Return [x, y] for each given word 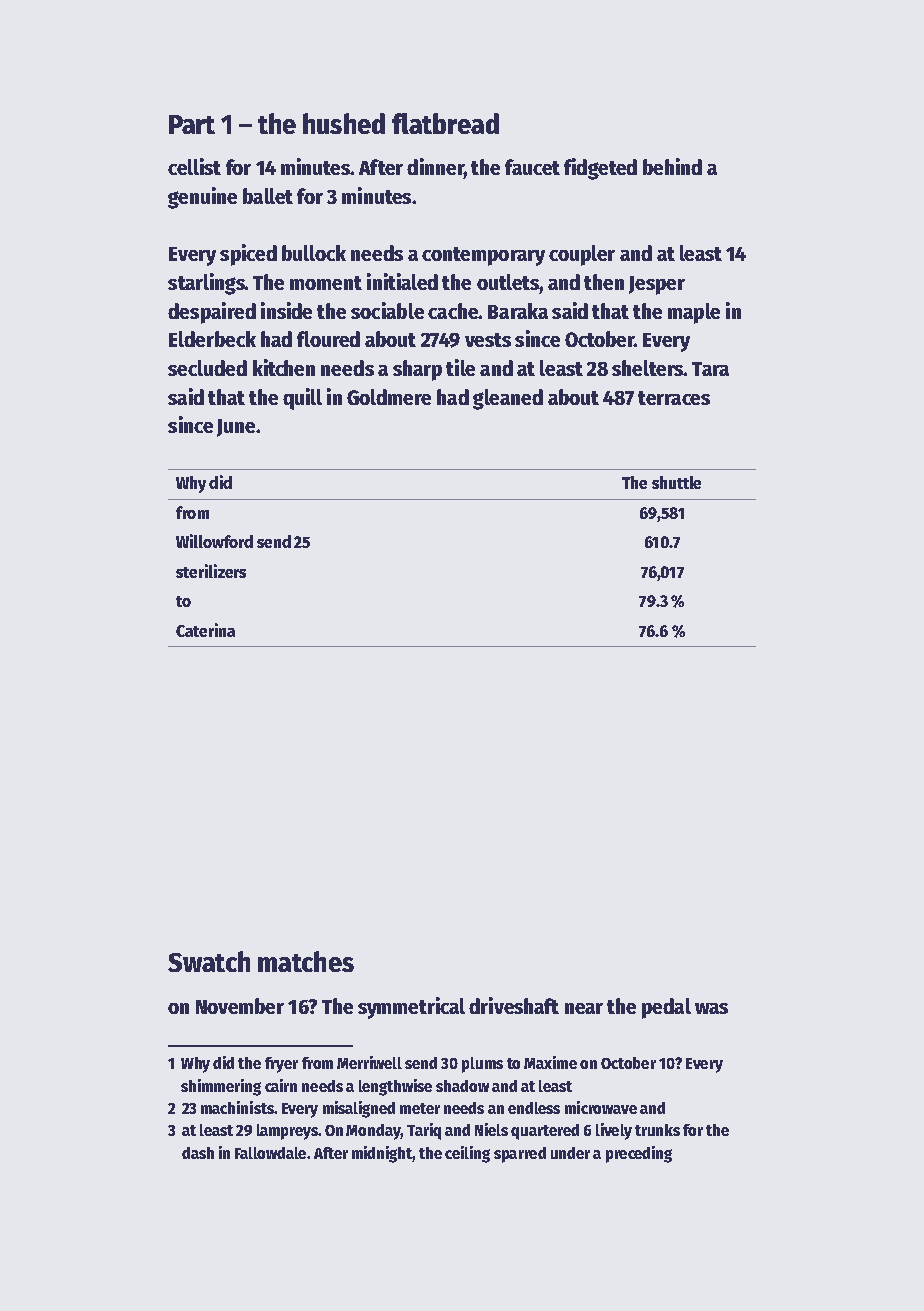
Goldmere [389, 397]
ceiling [467, 1154]
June [236, 428]
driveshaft [514, 1005]
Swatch [209, 961]
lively [614, 1131]
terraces [674, 398]
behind [672, 166]
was [711, 1008]
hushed [344, 123]
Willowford [214, 541]
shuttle [676, 482]
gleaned [508, 399]
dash [198, 1153]
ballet [268, 196]
